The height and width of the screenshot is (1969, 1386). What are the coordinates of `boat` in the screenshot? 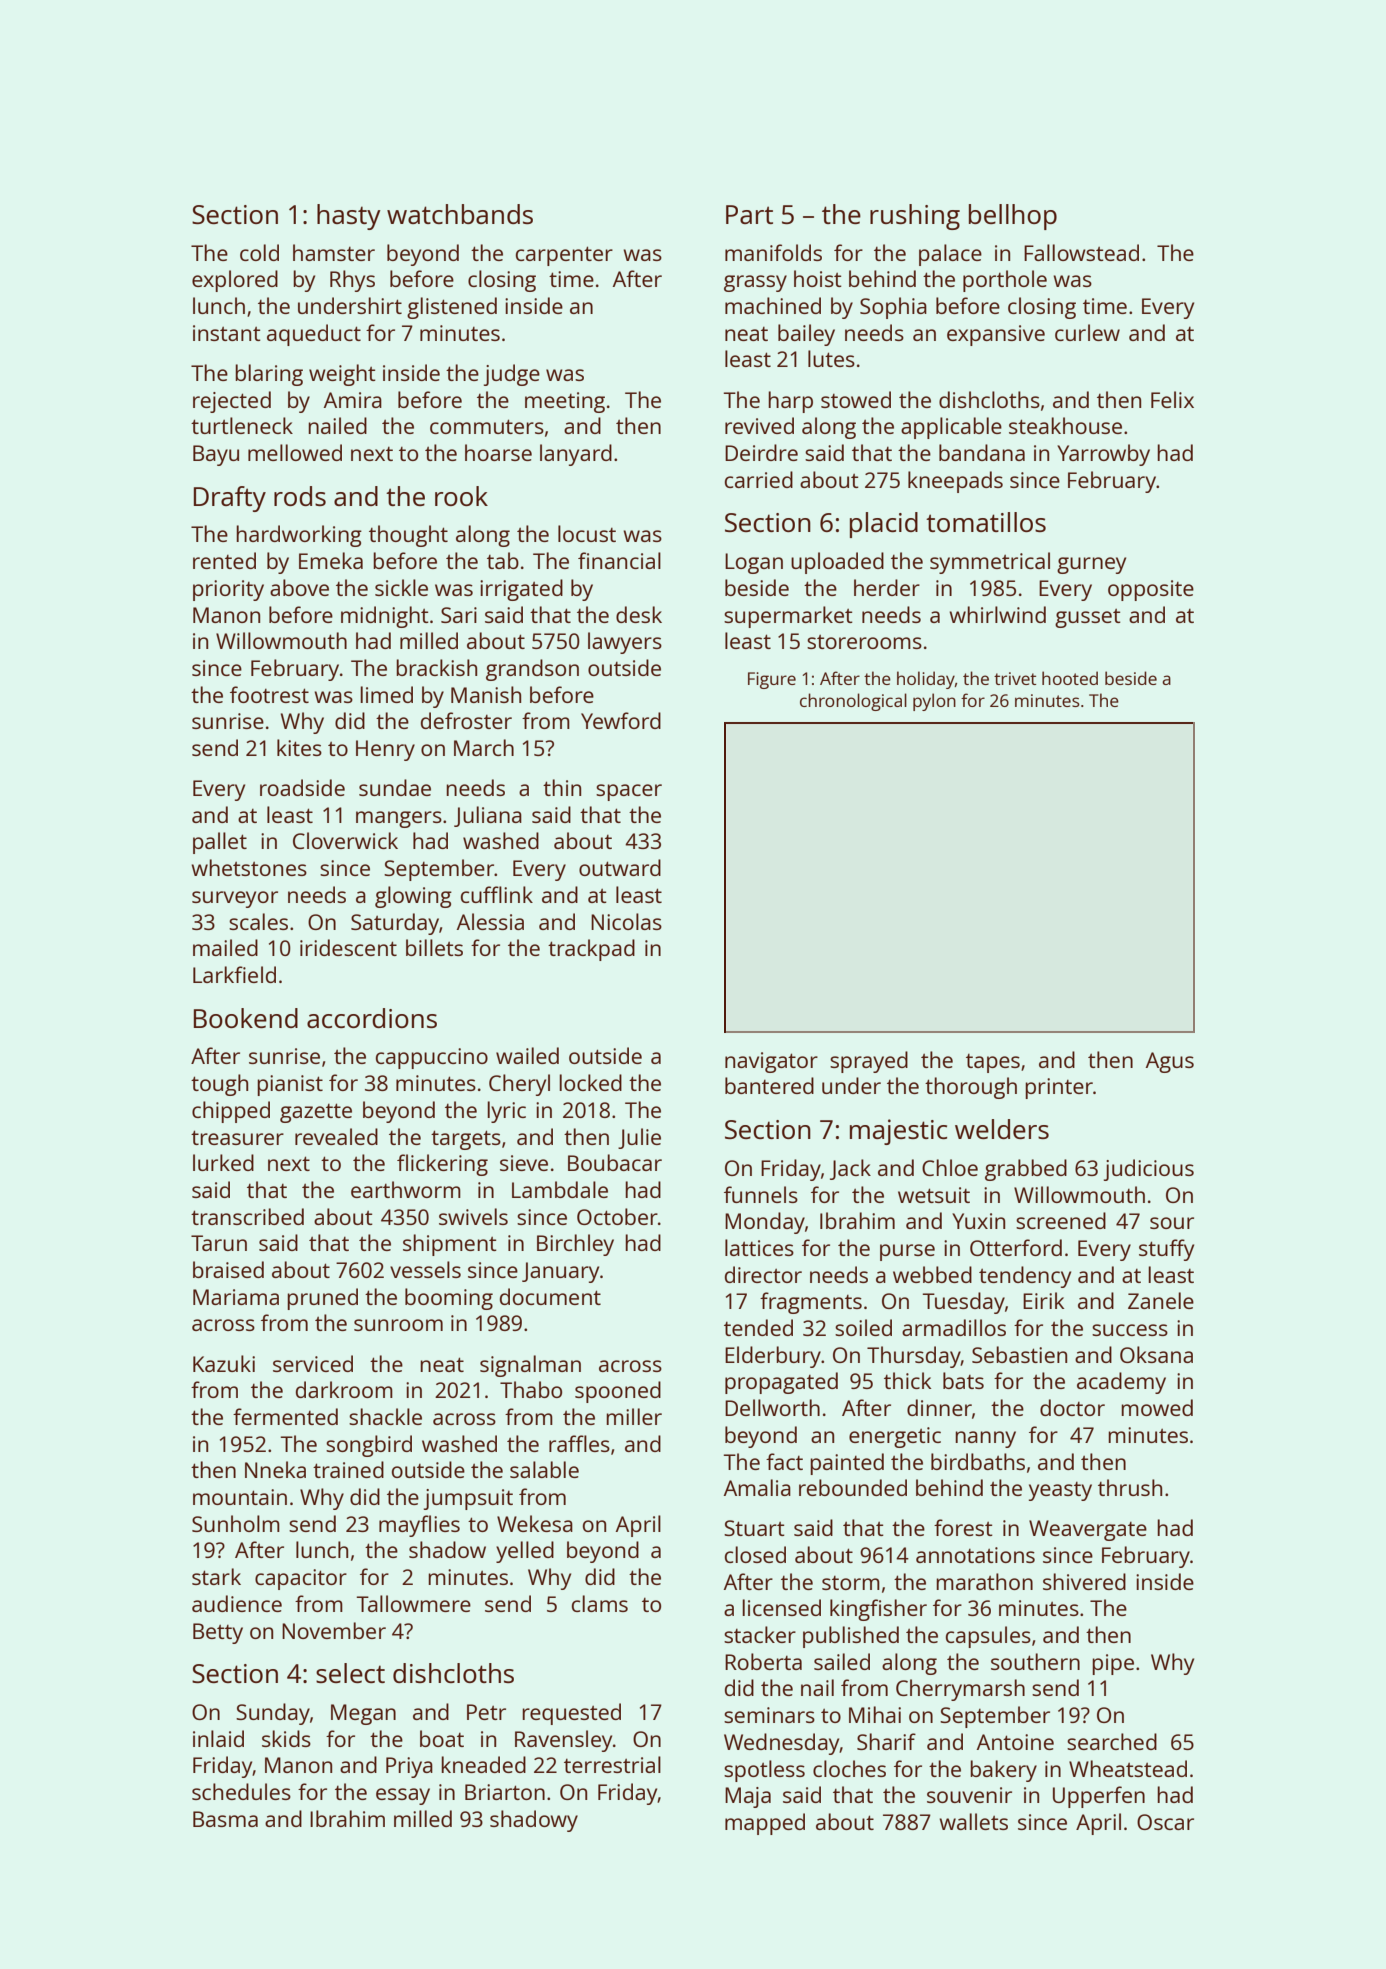 It's located at (442, 1738).
